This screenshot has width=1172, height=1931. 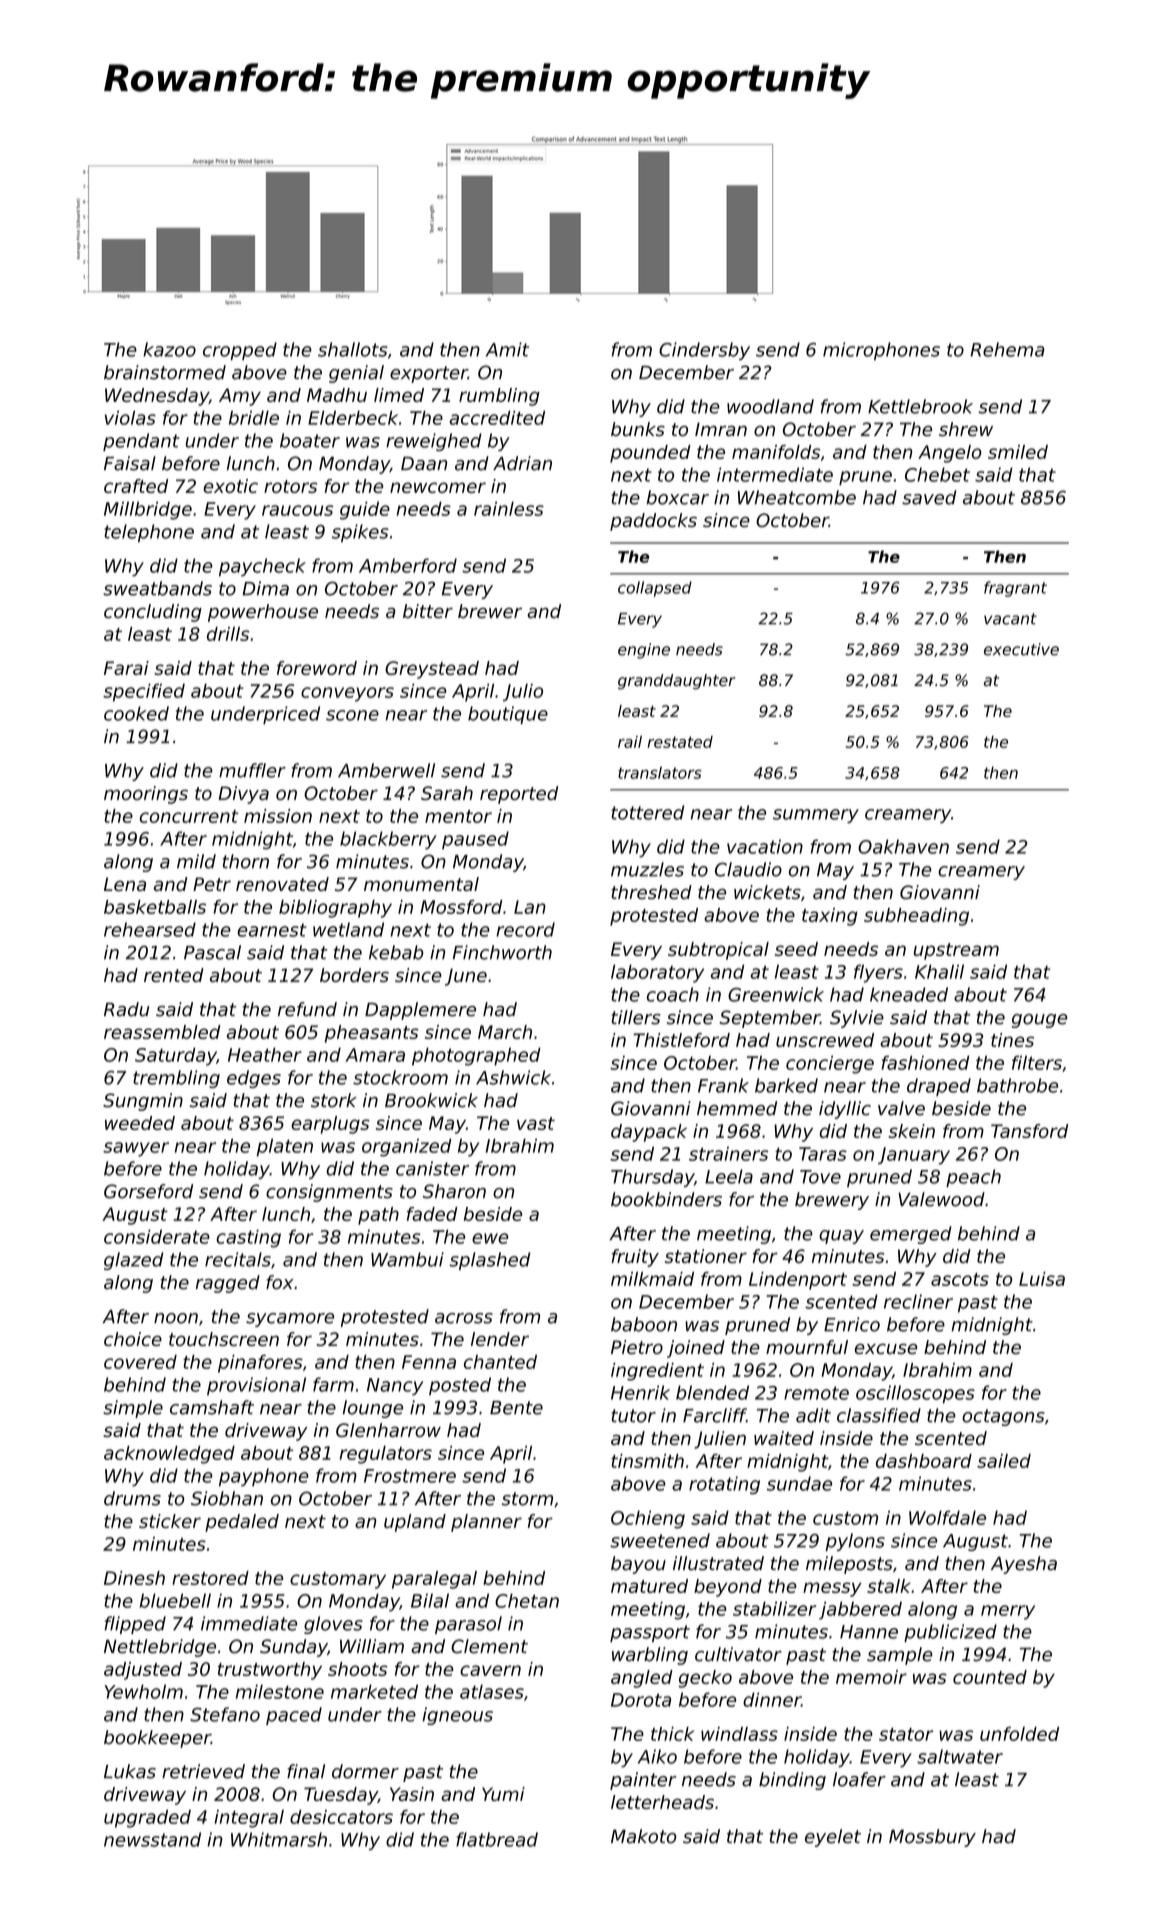 What do you see at coordinates (507, 349) in the screenshot?
I see `Amit` at bounding box center [507, 349].
